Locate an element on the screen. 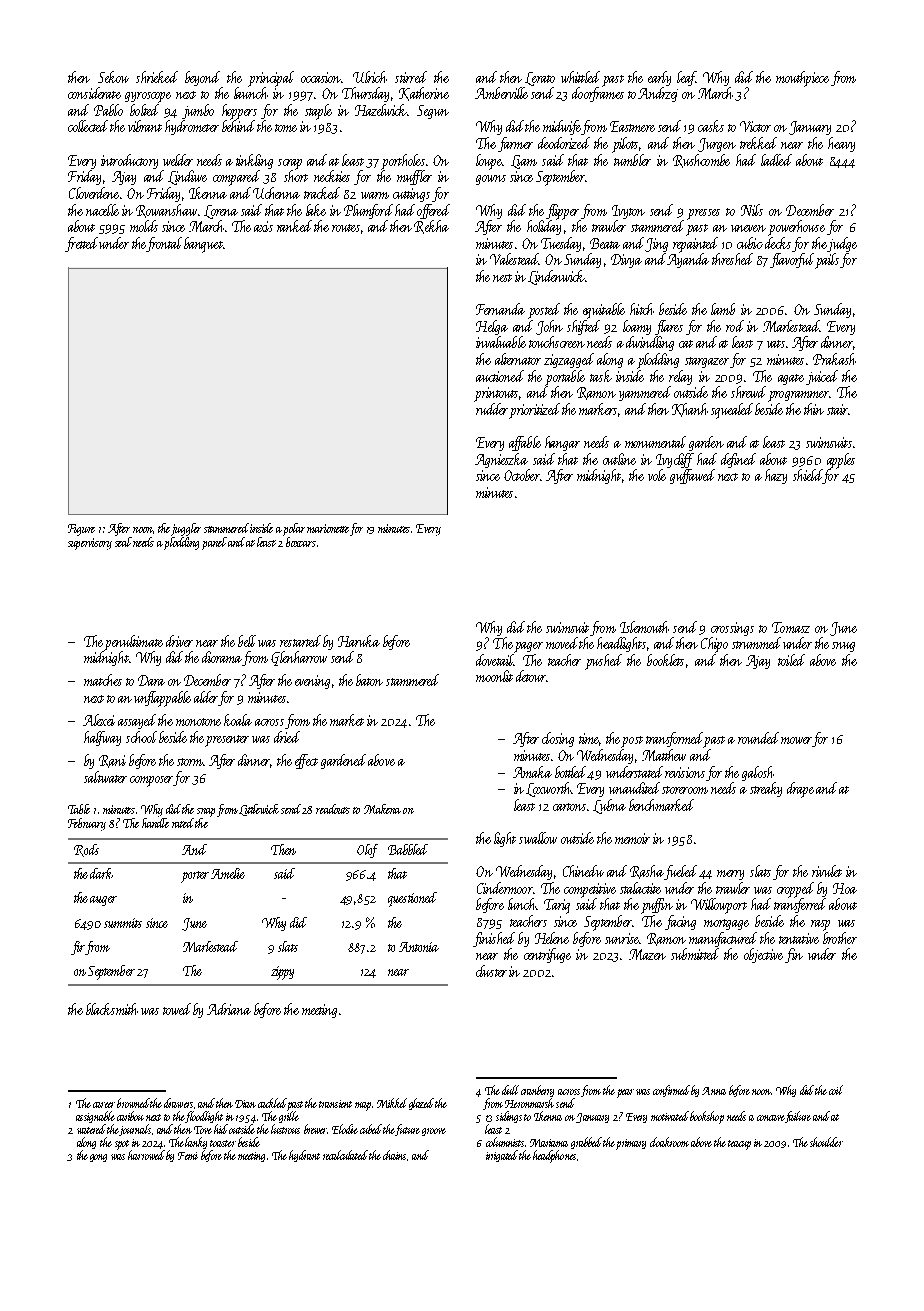  closing is located at coordinates (558, 739).
